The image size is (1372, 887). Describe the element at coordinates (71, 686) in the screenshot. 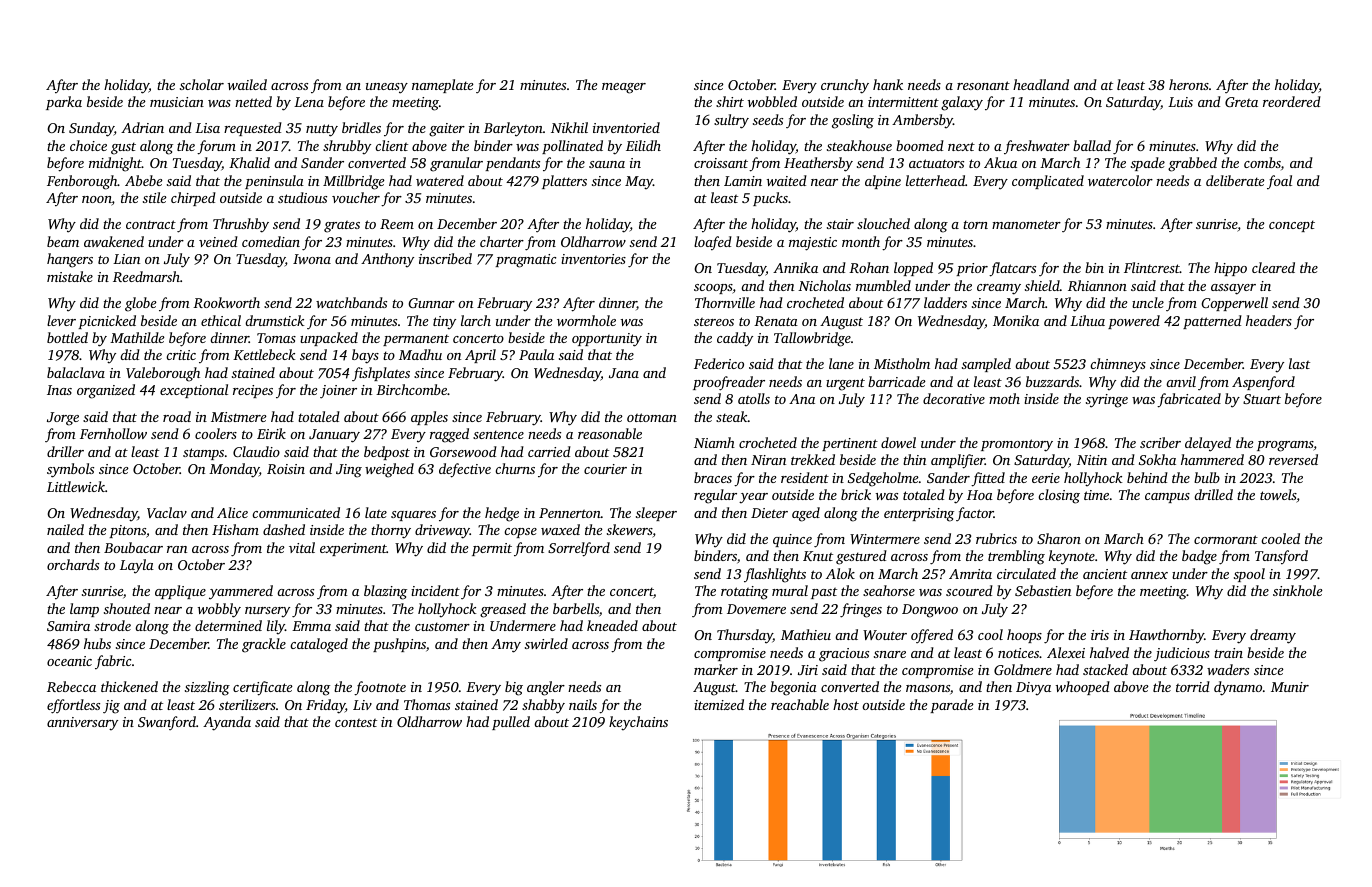

I see `Rebecca` at that location.
